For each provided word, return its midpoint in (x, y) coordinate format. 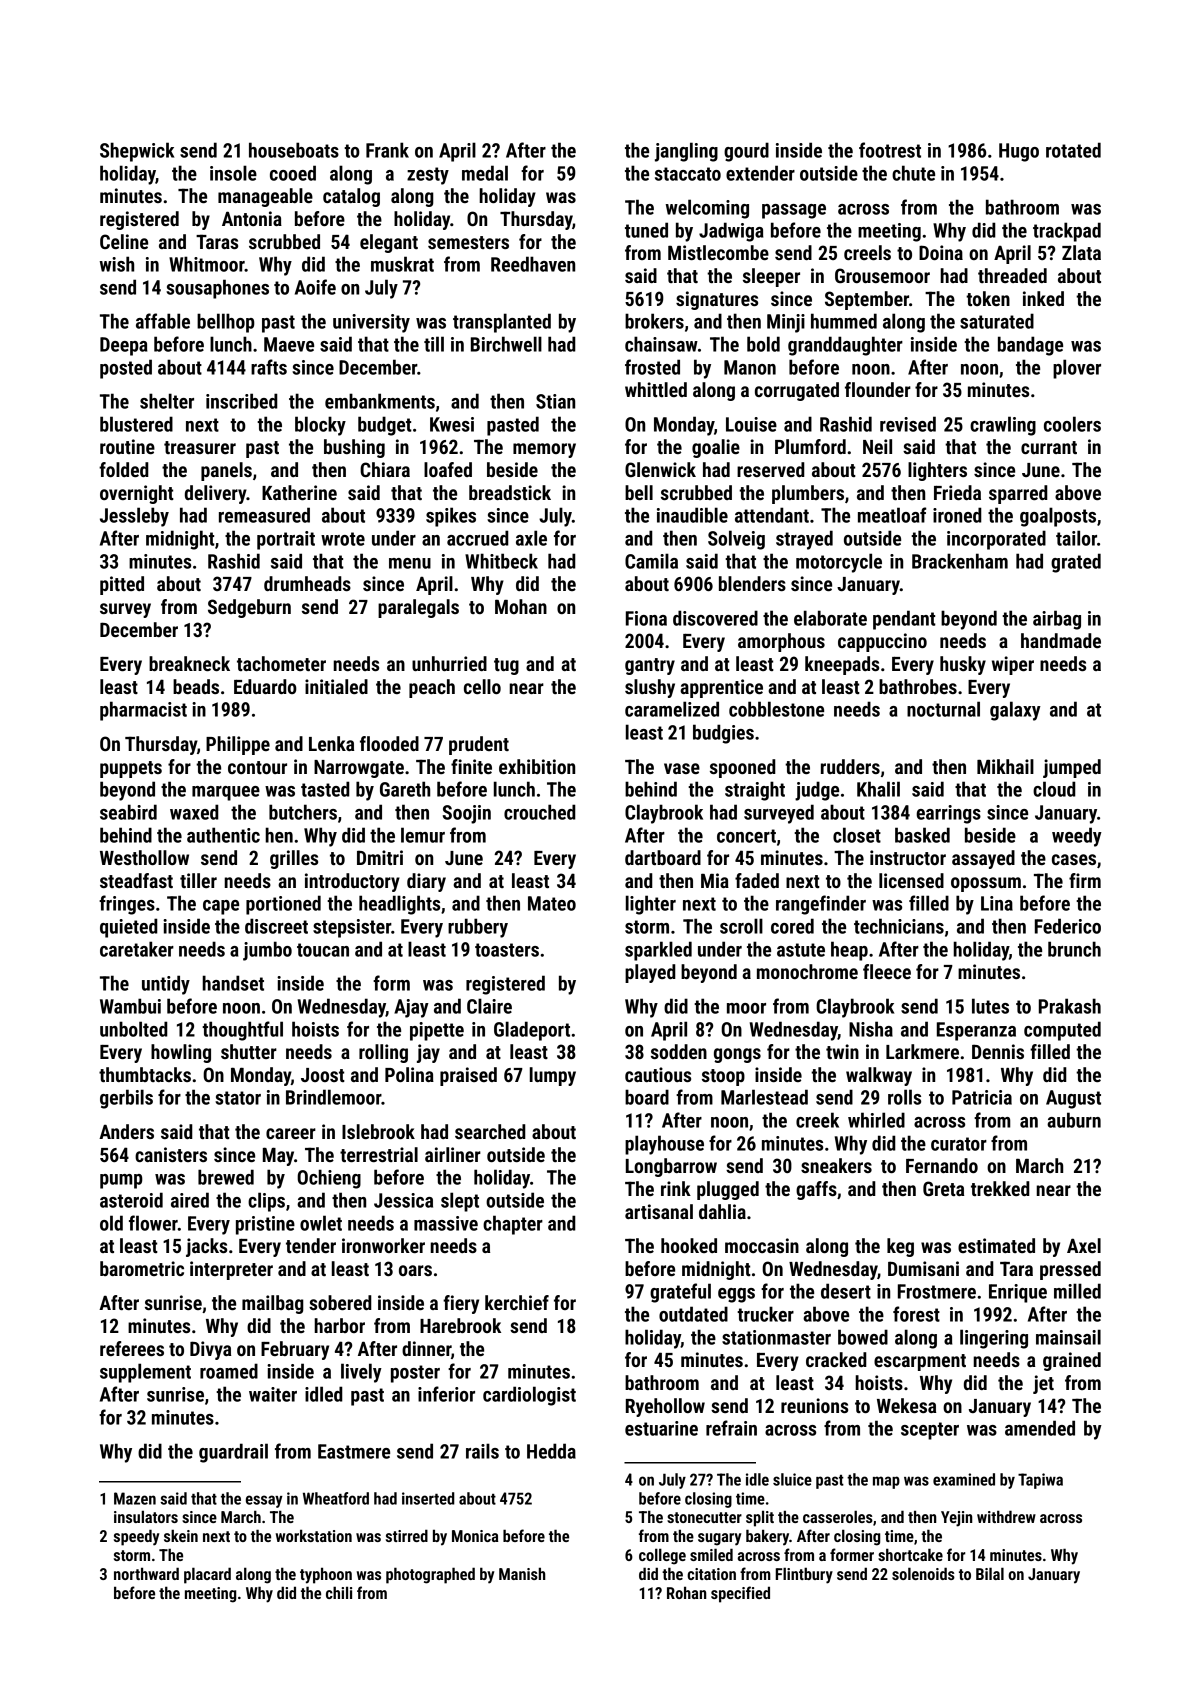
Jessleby (134, 517)
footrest (890, 150)
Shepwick (137, 152)
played (650, 973)
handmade (1061, 640)
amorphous (781, 642)
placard (207, 1575)
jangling (686, 152)
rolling (383, 1053)
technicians (899, 926)
